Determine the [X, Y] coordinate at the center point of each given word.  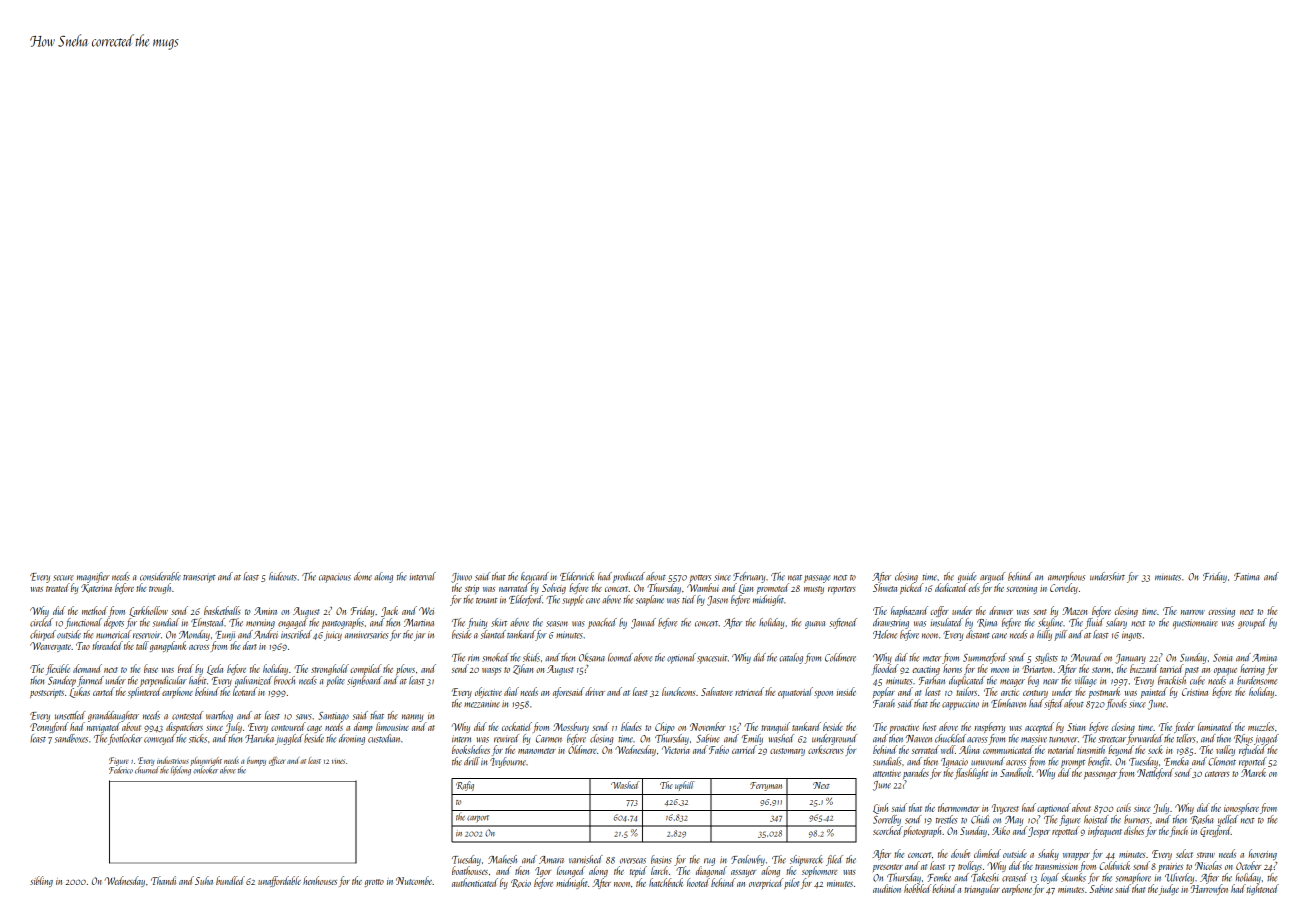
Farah [884, 703]
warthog [219, 716]
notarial [1062, 749]
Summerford [985, 658]
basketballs [222, 610]
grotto [374, 883]
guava [815, 625]
